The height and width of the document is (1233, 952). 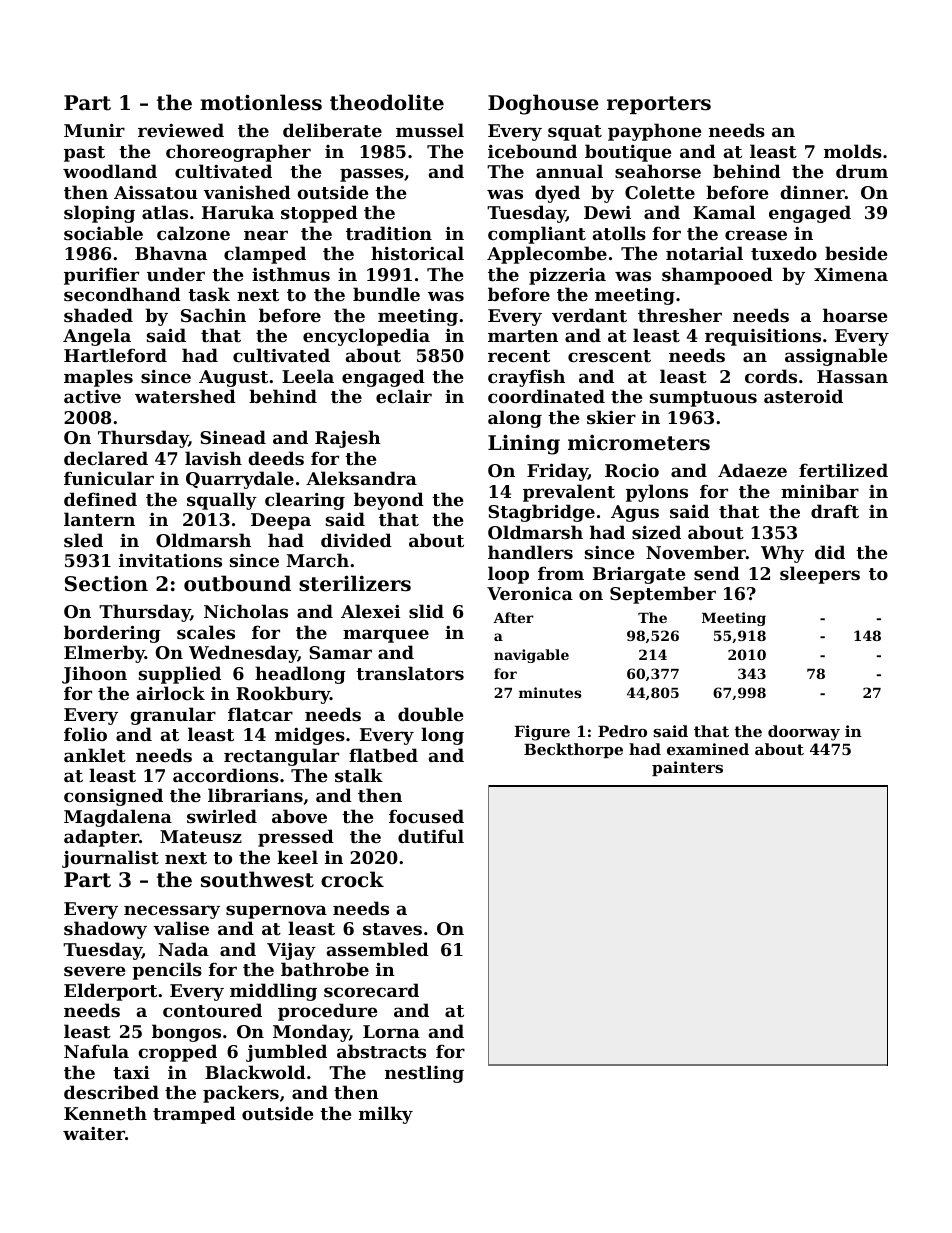 I want to click on motionless, so click(x=261, y=102).
